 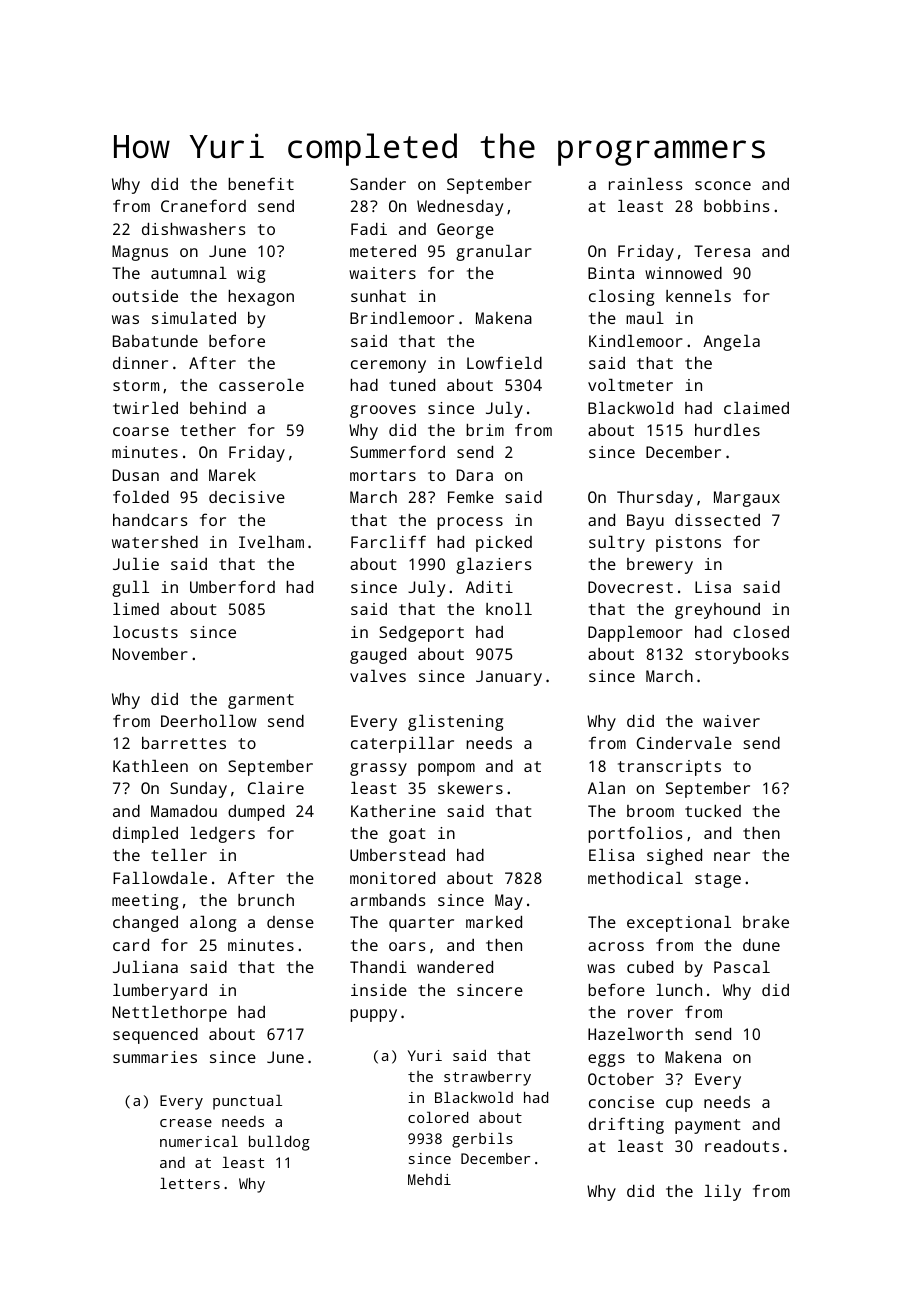 What do you see at coordinates (190, 1183) in the screenshot?
I see `letters` at bounding box center [190, 1183].
